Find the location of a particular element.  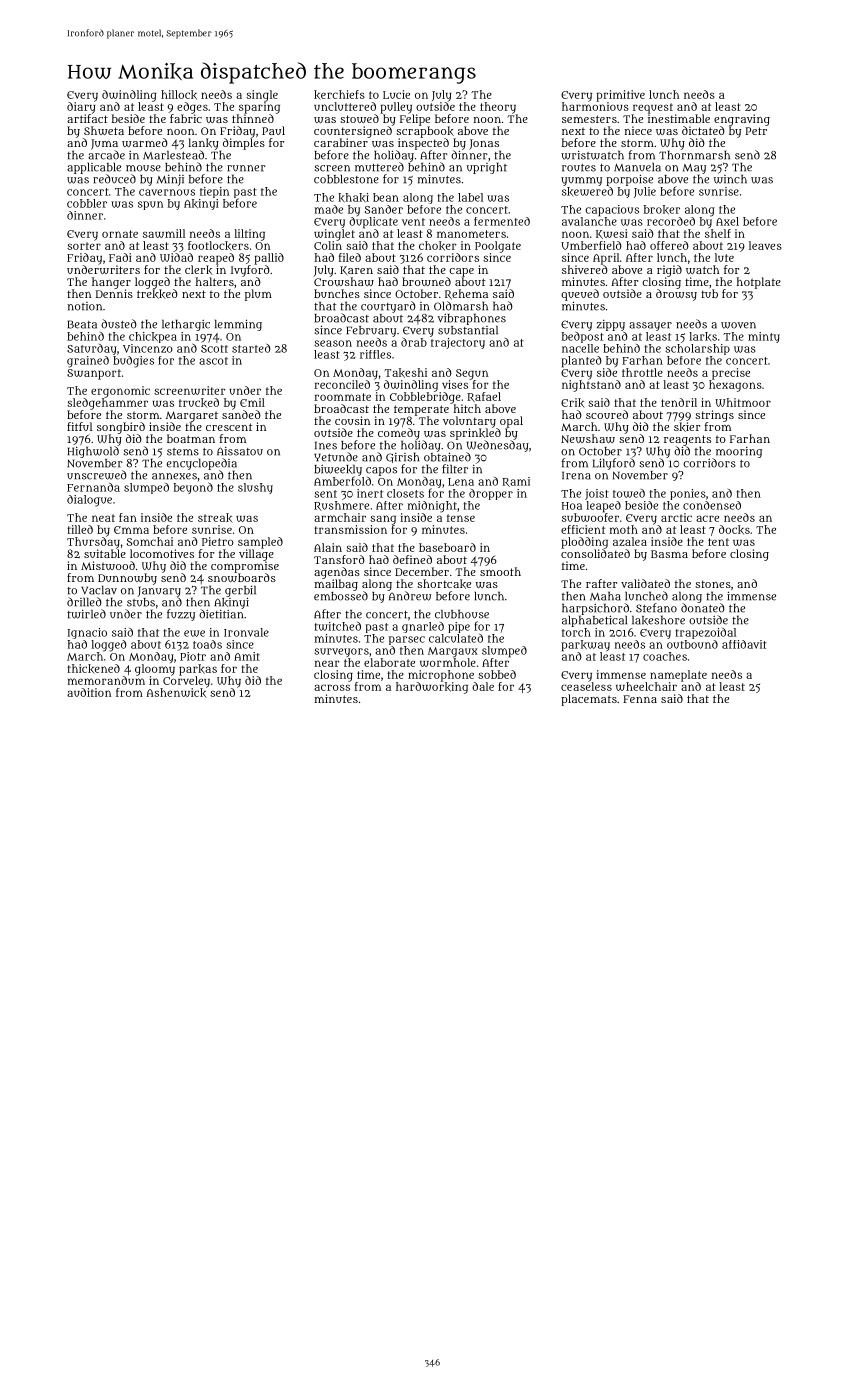

Scott is located at coordinates (214, 349).
